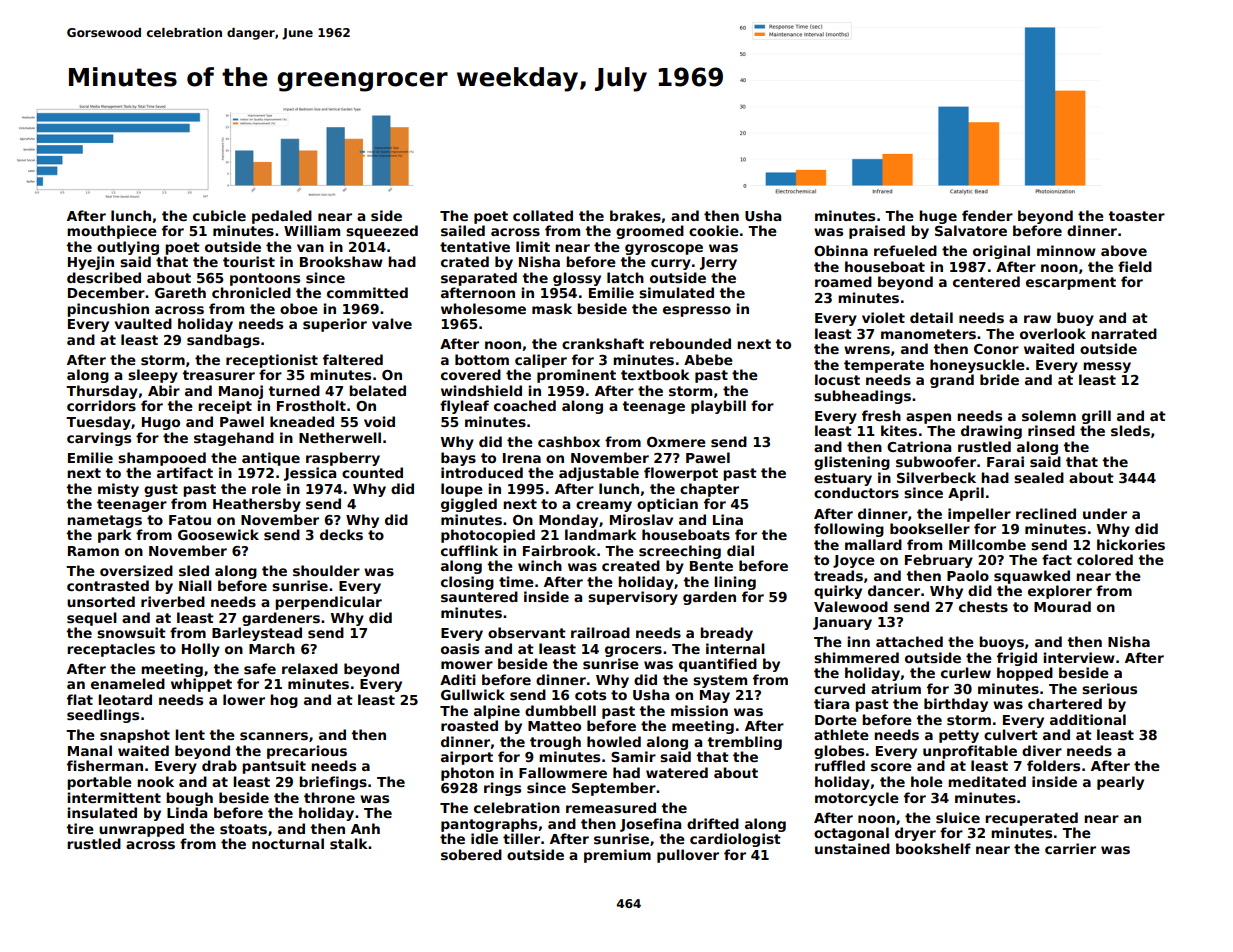  Describe the element at coordinates (288, 843) in the screenshot. I see `nocturnal` at that location.
